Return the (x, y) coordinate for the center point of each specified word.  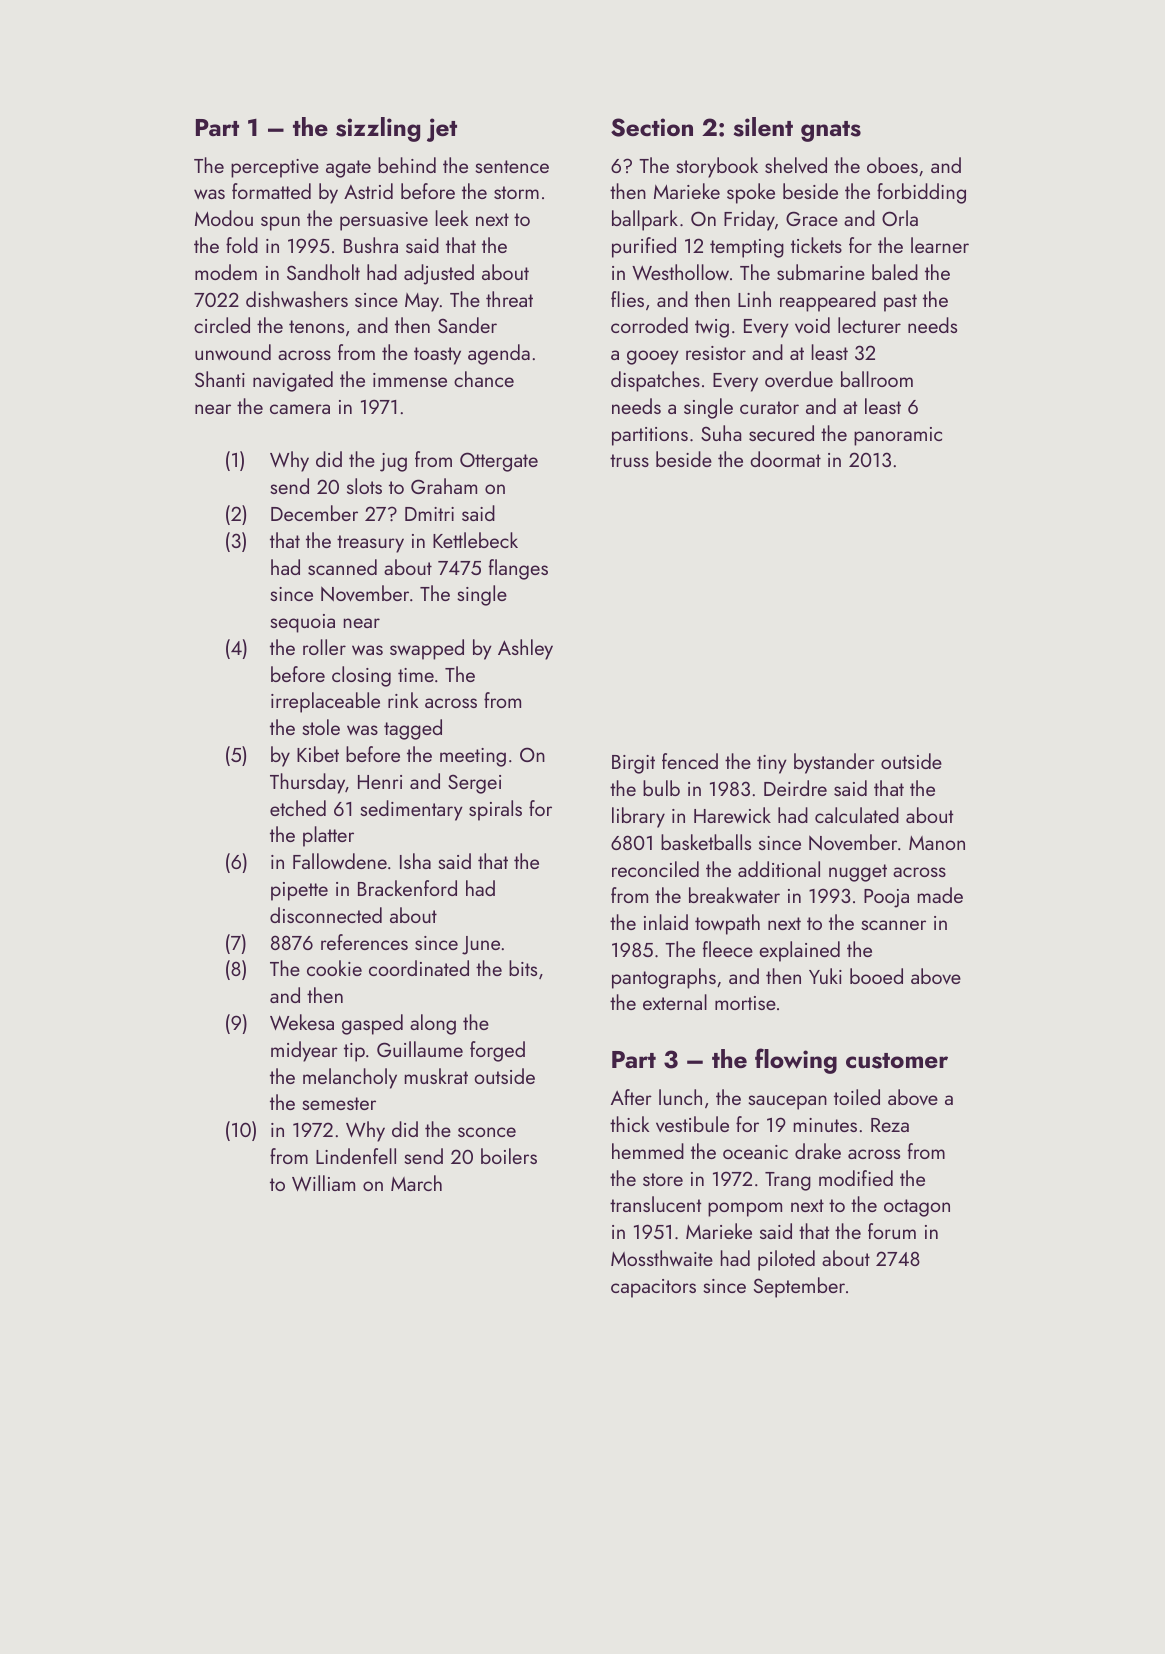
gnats (831, 131)
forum (892, 1231)
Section (652, 127)
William (323, 1183)
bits (523, 968)
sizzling (378, 129)
